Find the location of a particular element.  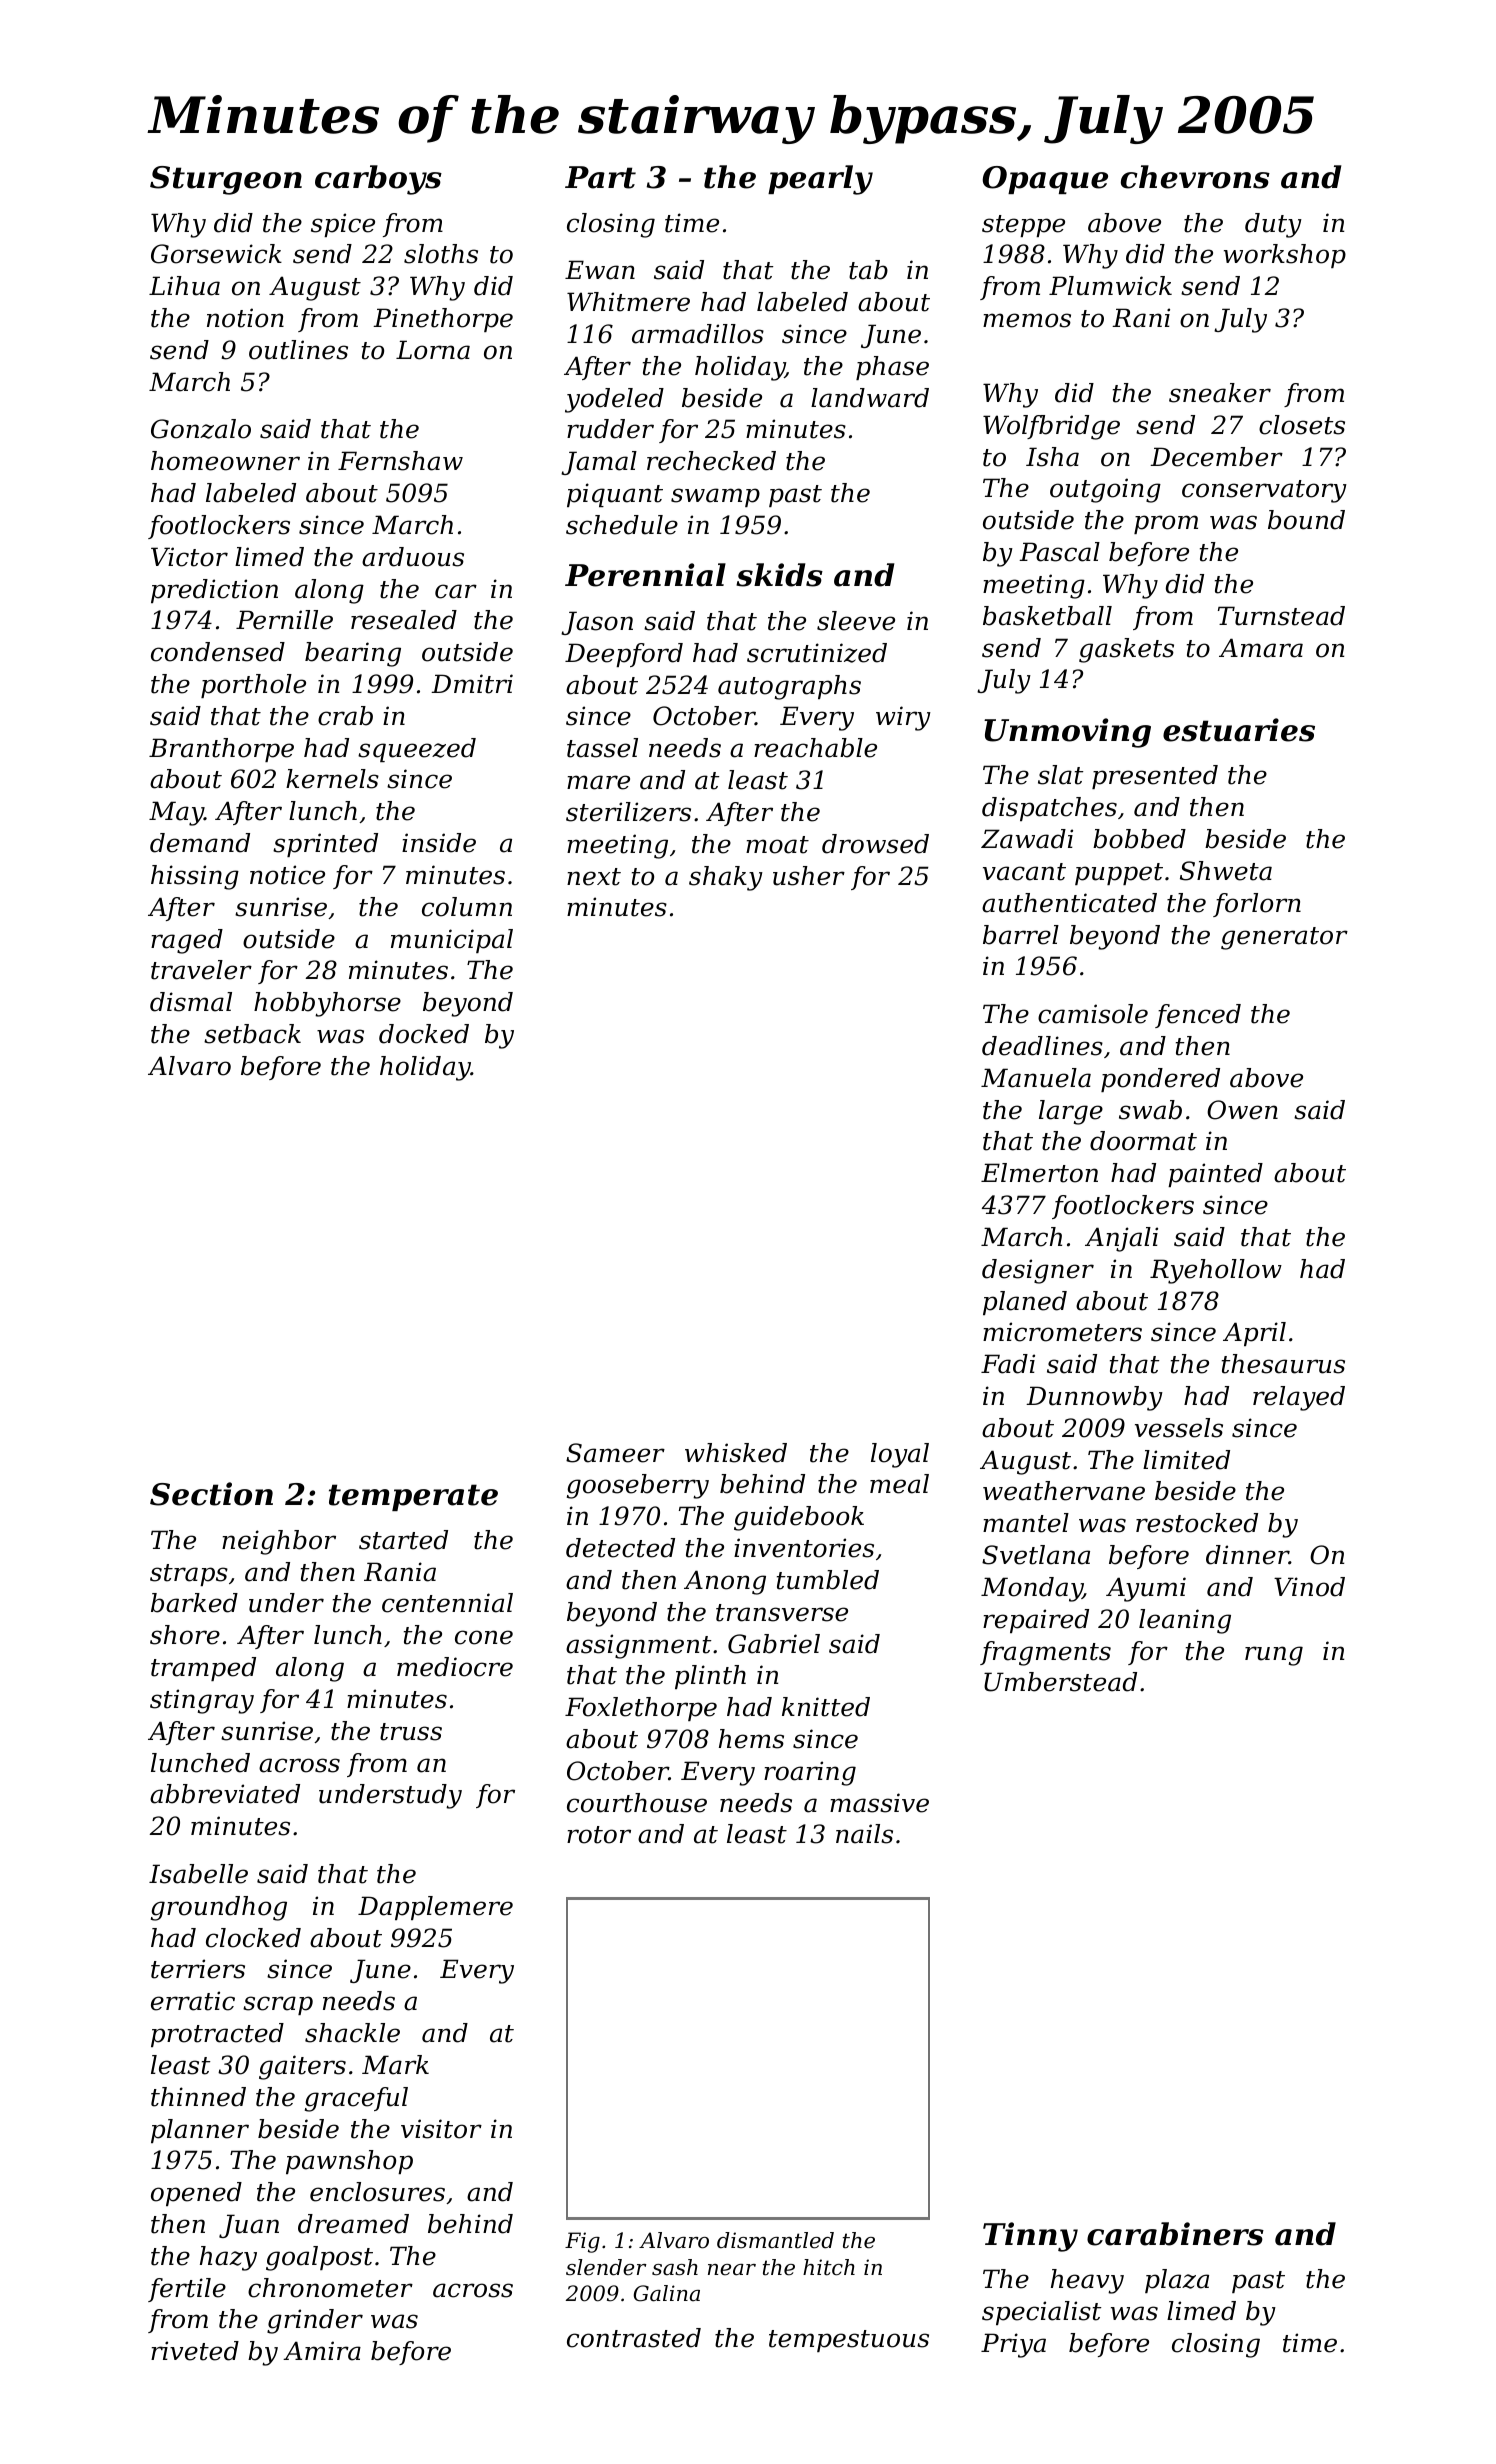

erratic is located at coordinates (193, 2001).
